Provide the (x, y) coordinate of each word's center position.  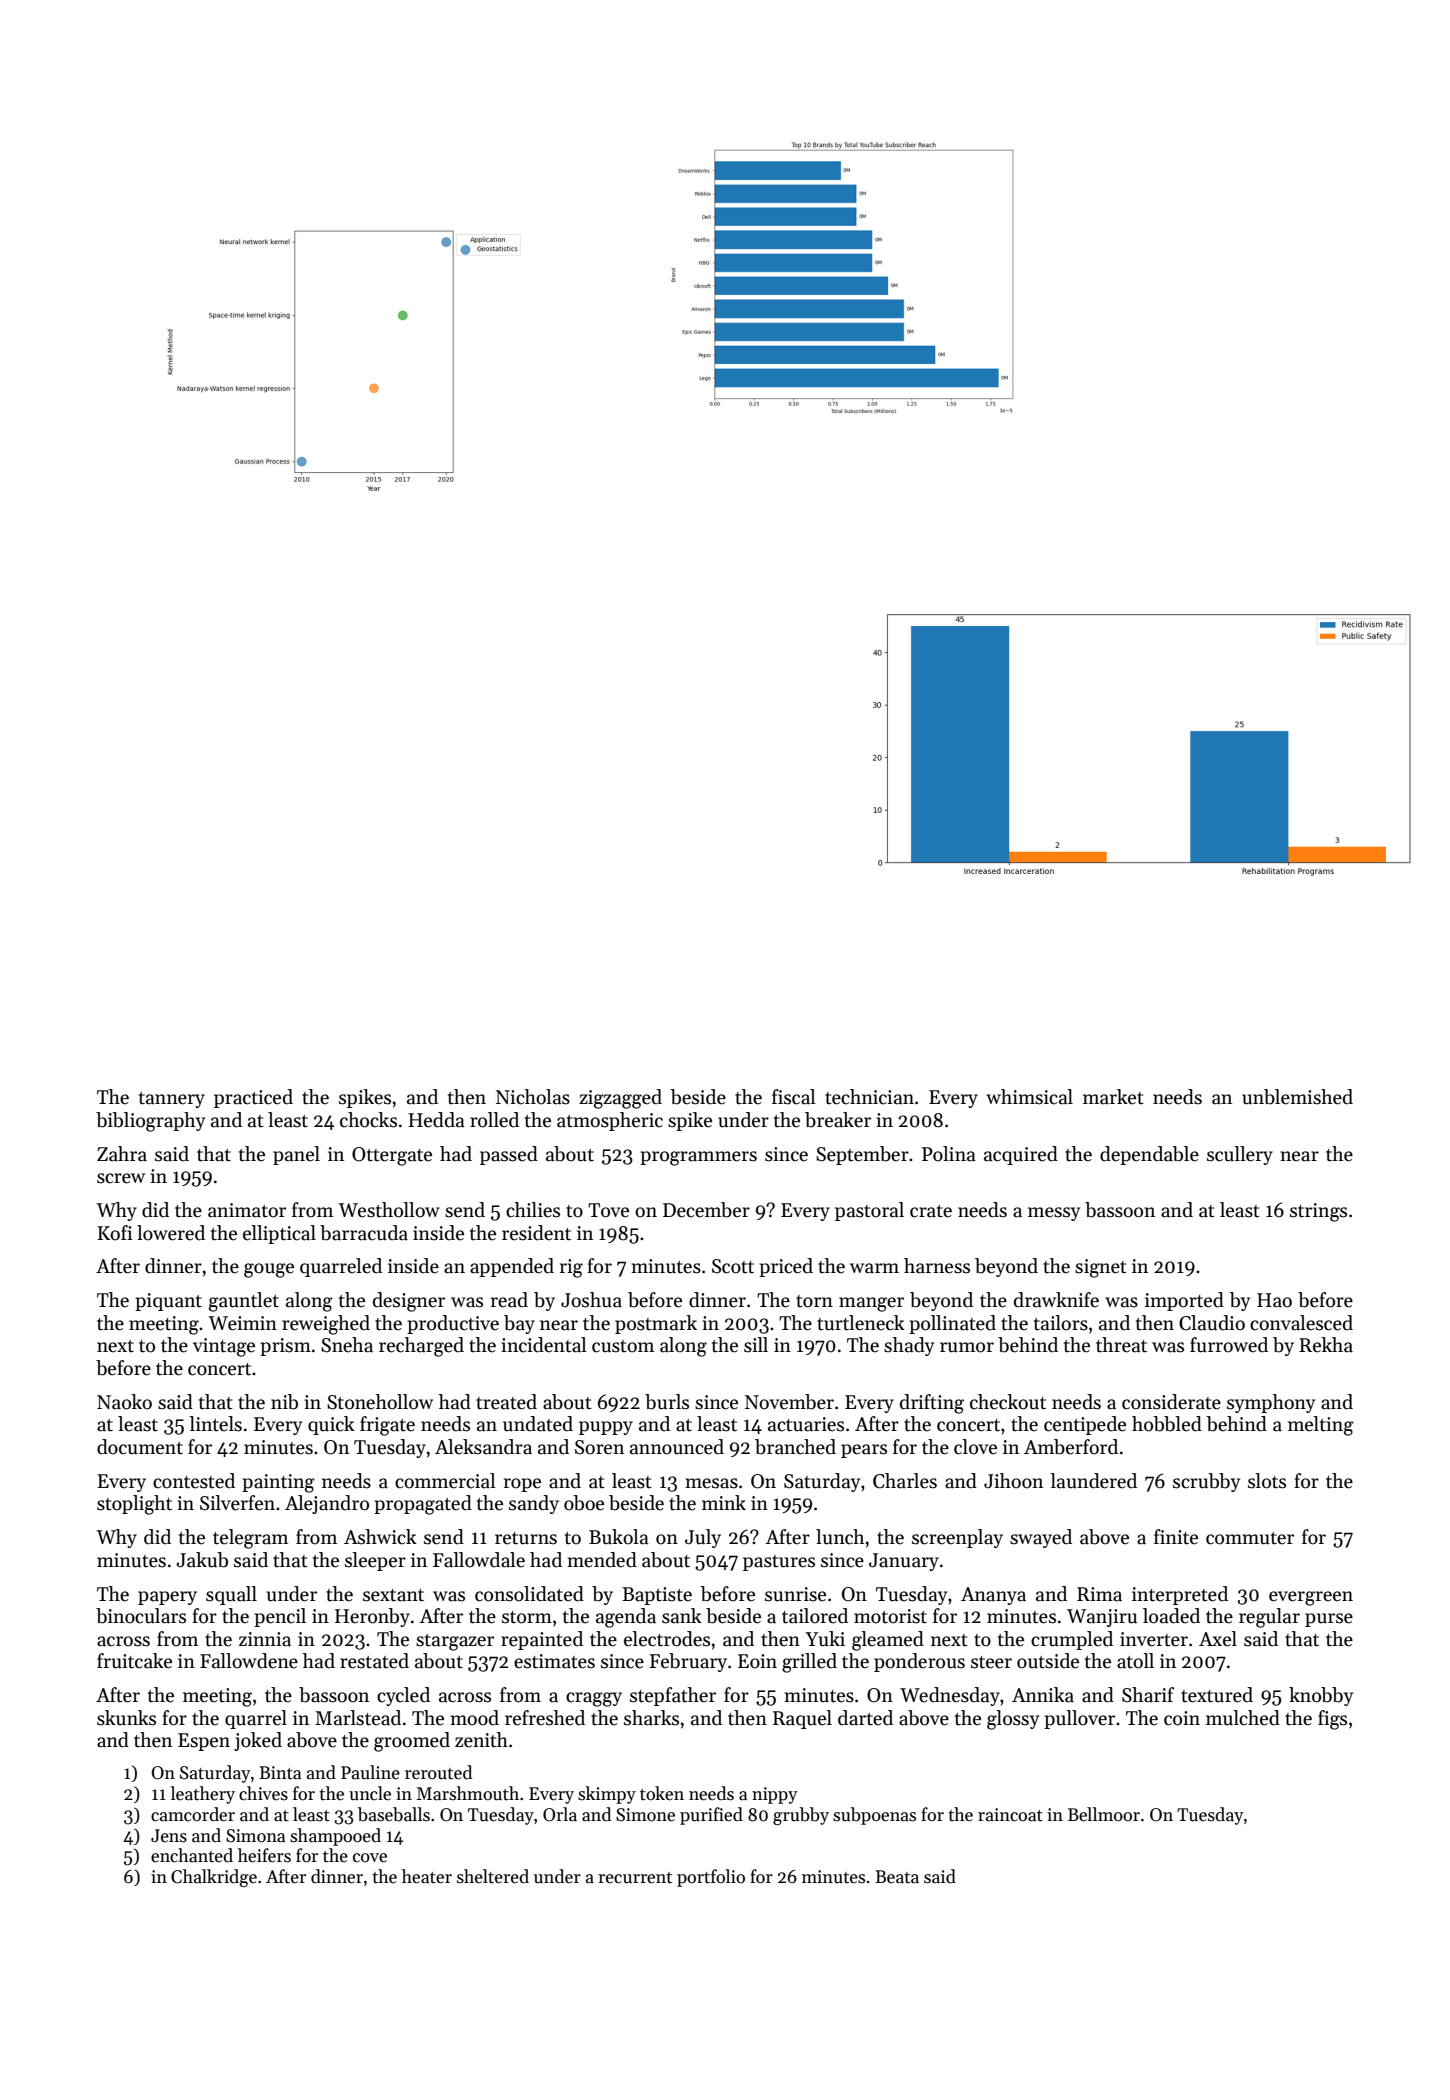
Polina (949, 1154)
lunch (840, 1537)
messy (1054, 1214)
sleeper (375, 1561)
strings (1318, 1212)
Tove (608, 1210)
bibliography (150, 1122)
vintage (224, 1347)
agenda (626, 1618)
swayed (1041, 1538)
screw (121, 1178)
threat (1121, 1345)
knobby (1321, 1696)
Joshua (591, 1300)
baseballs (394, 1814)
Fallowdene (249, 1661)
